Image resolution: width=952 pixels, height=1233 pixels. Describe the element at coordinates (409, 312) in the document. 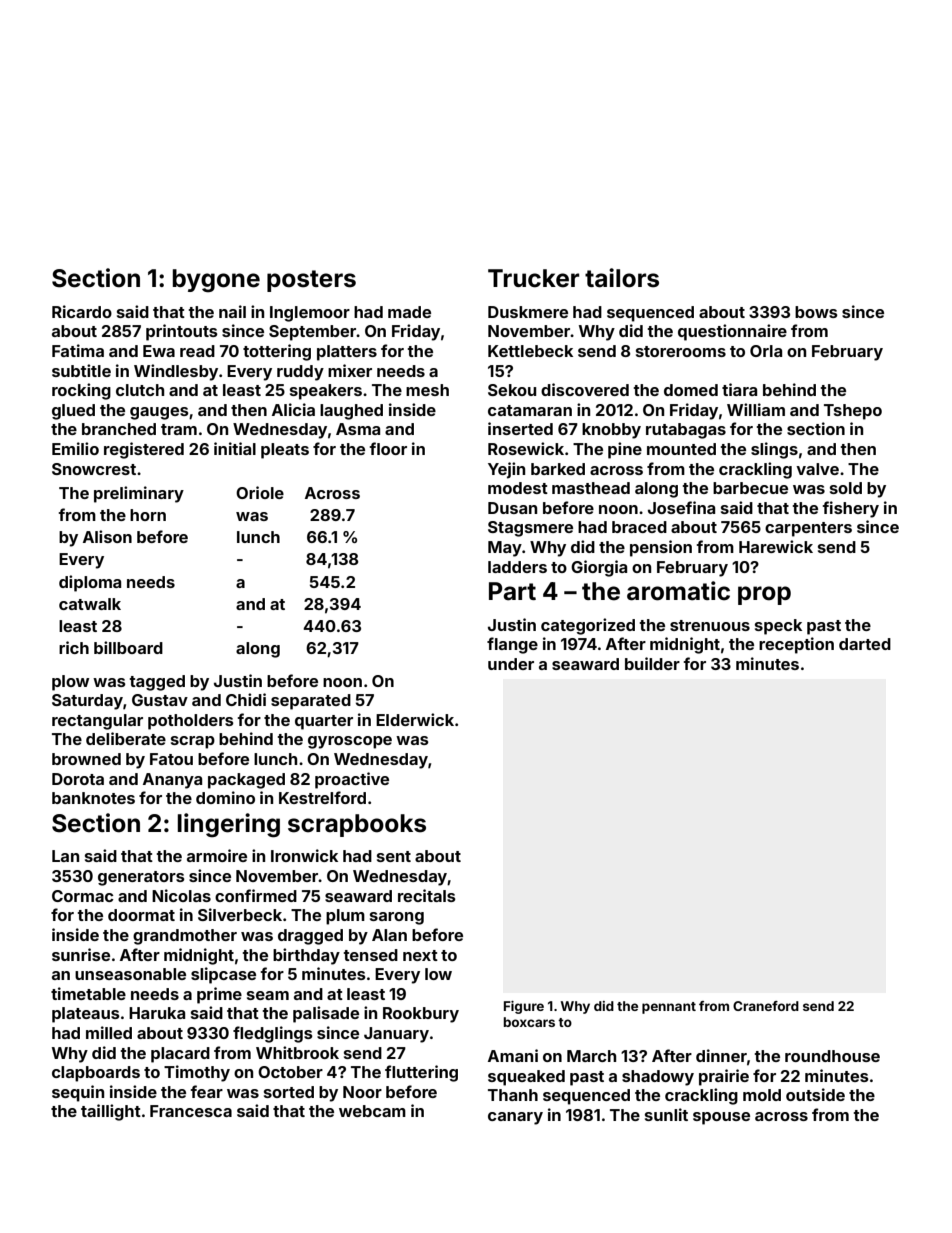

I see `made` at that location.
